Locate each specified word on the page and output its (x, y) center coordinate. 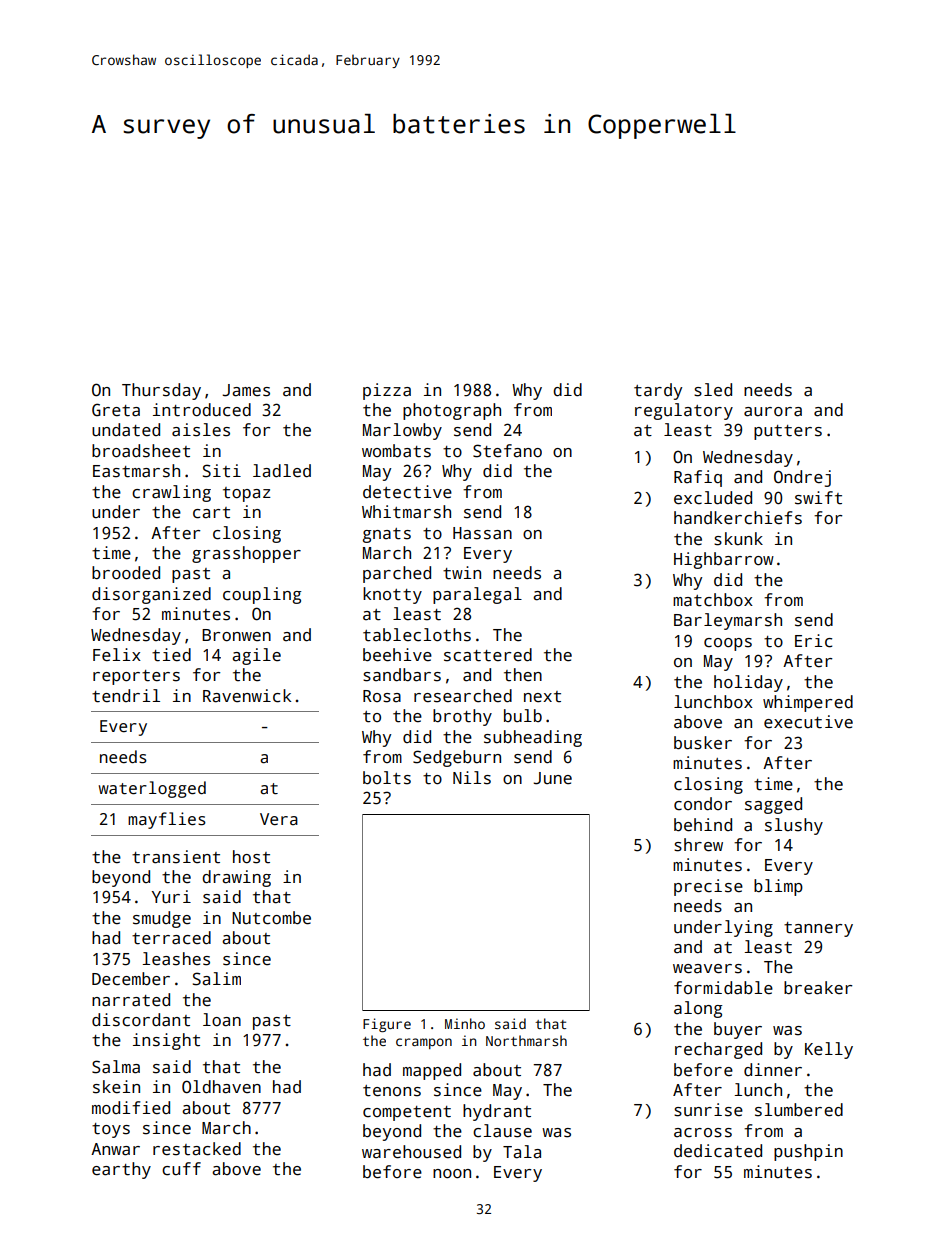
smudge (162, 919)
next (542, 697)
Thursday (161, 391)
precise (708, 887)
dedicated (718, 1151)
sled (713, 390)
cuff (181, 1169)
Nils (472, 778)
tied (171, 655)
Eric (813, 641)
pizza (387, 391)
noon (452, 1174)
